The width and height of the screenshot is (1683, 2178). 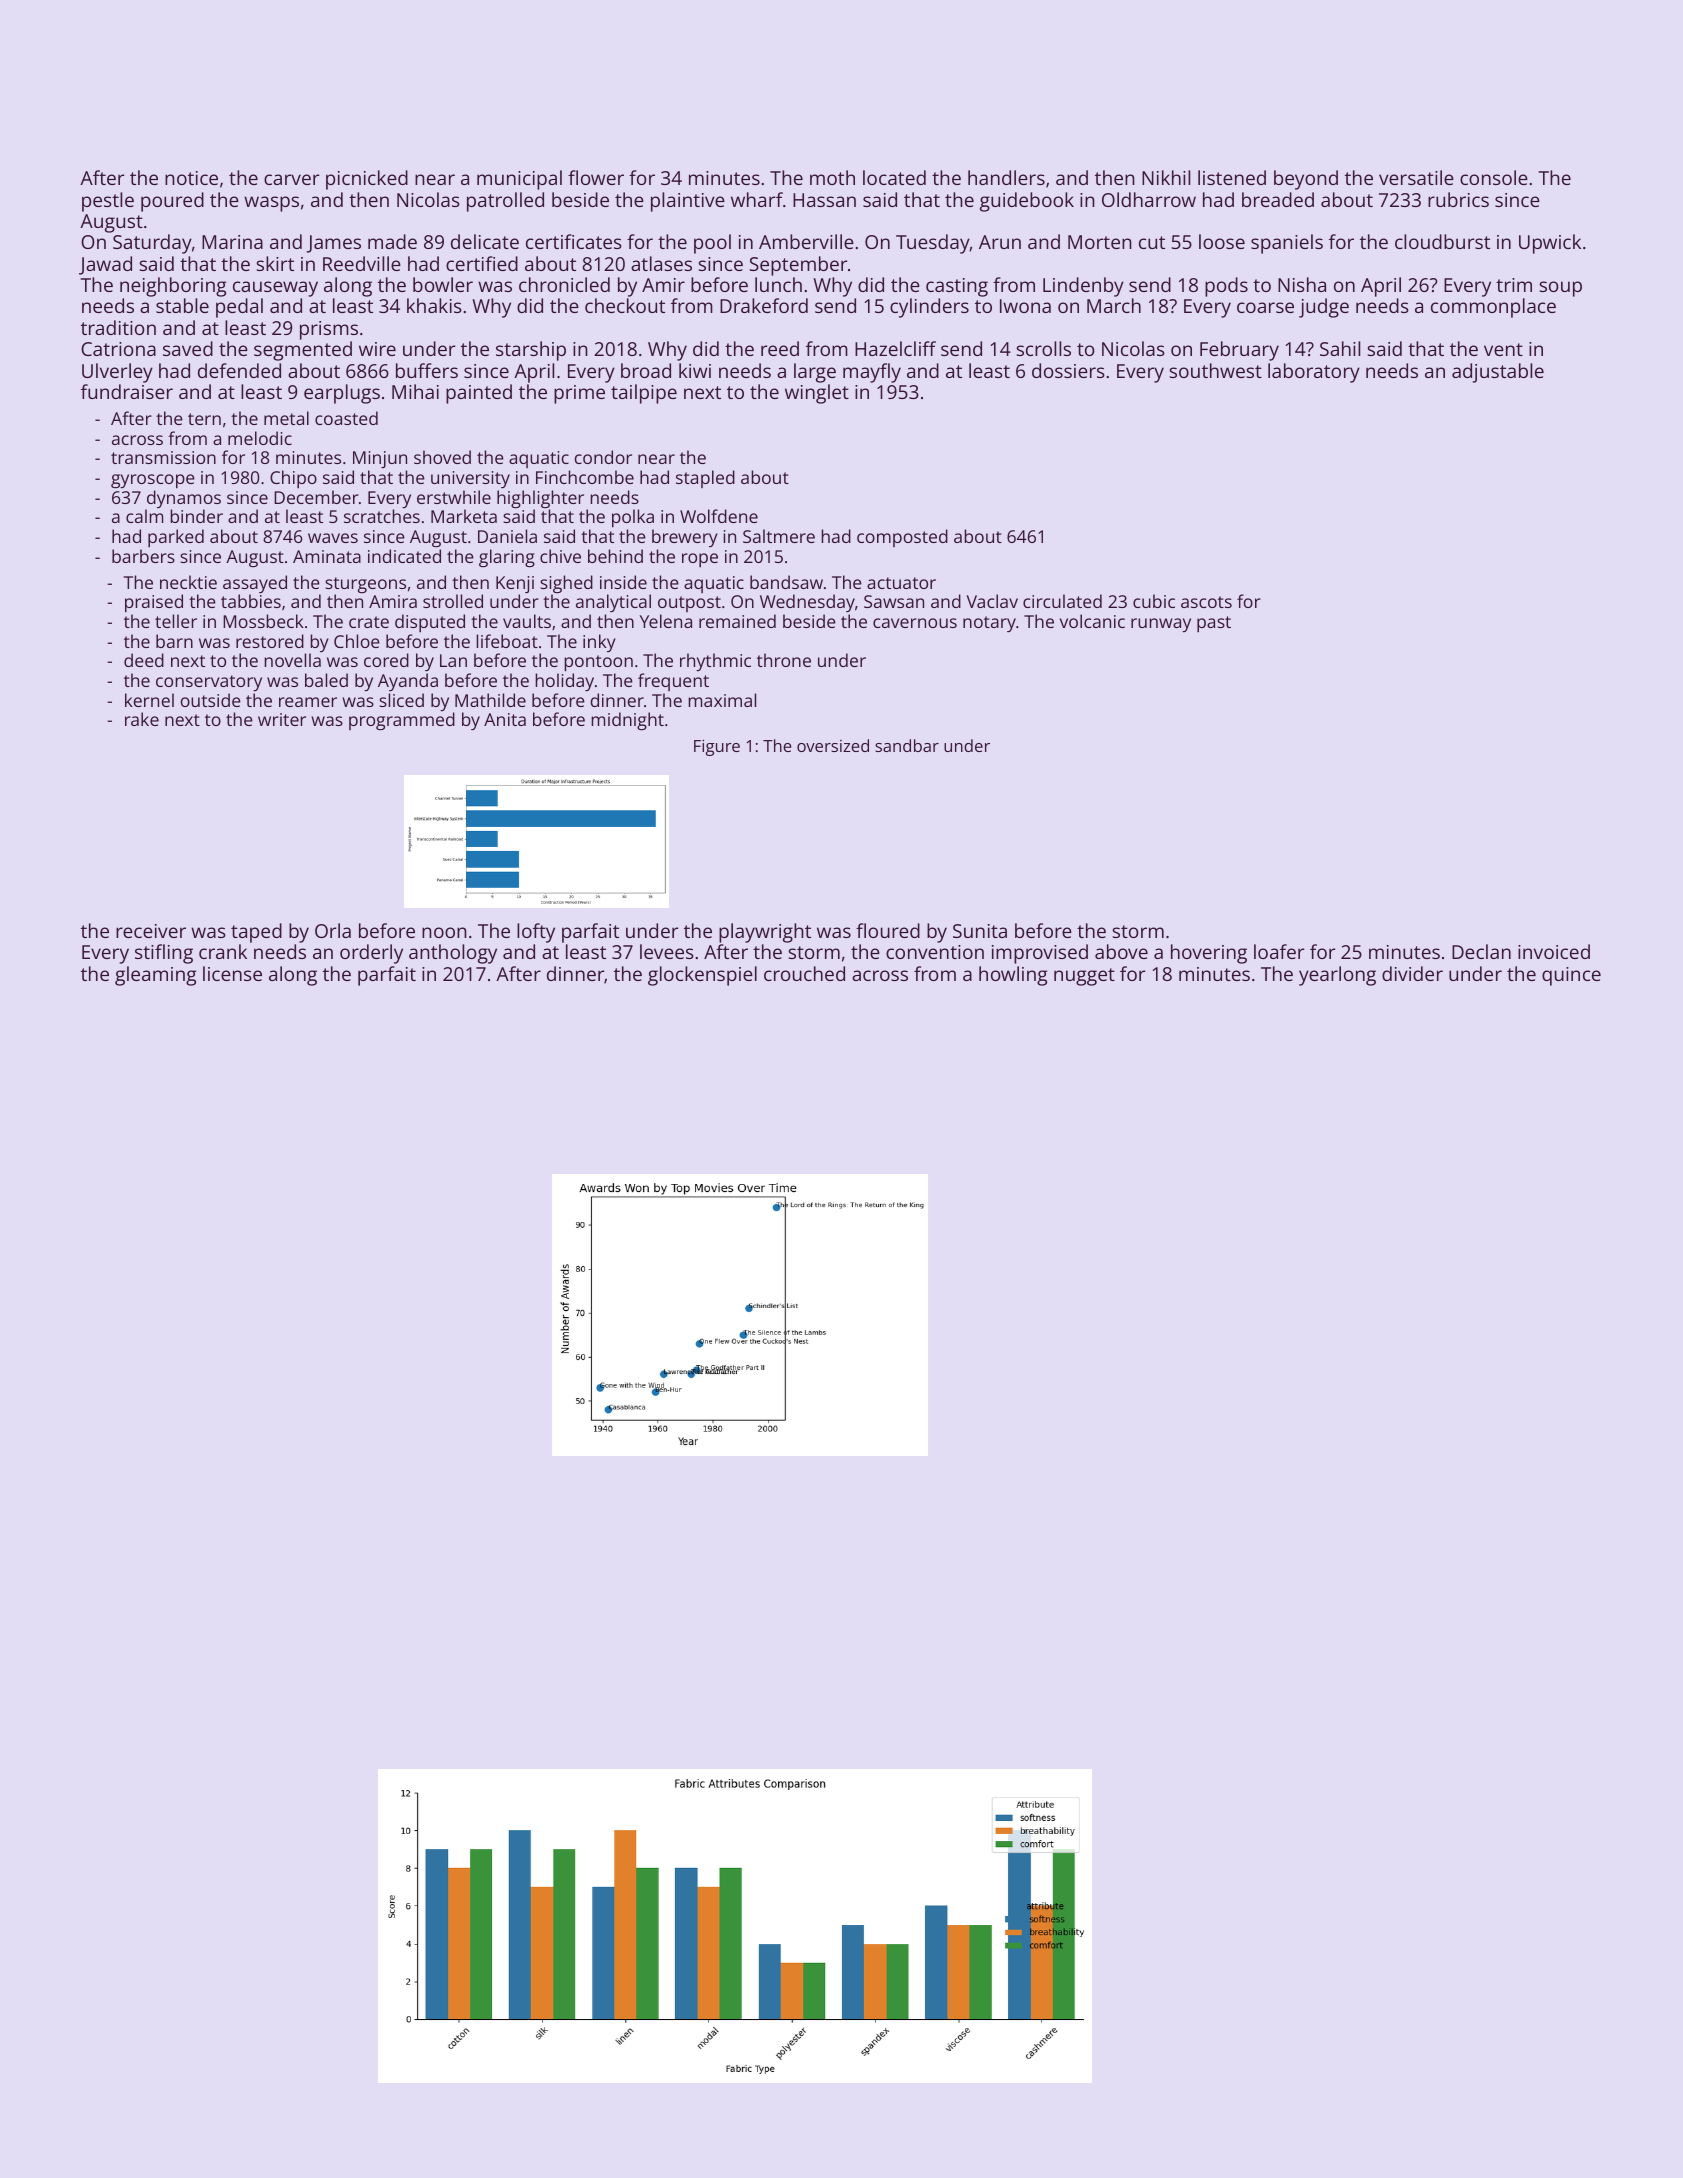 What do you see at coordinates (1062, 601) in the screenshot?
I see `circulated` at bounding box center [1062, 601].
